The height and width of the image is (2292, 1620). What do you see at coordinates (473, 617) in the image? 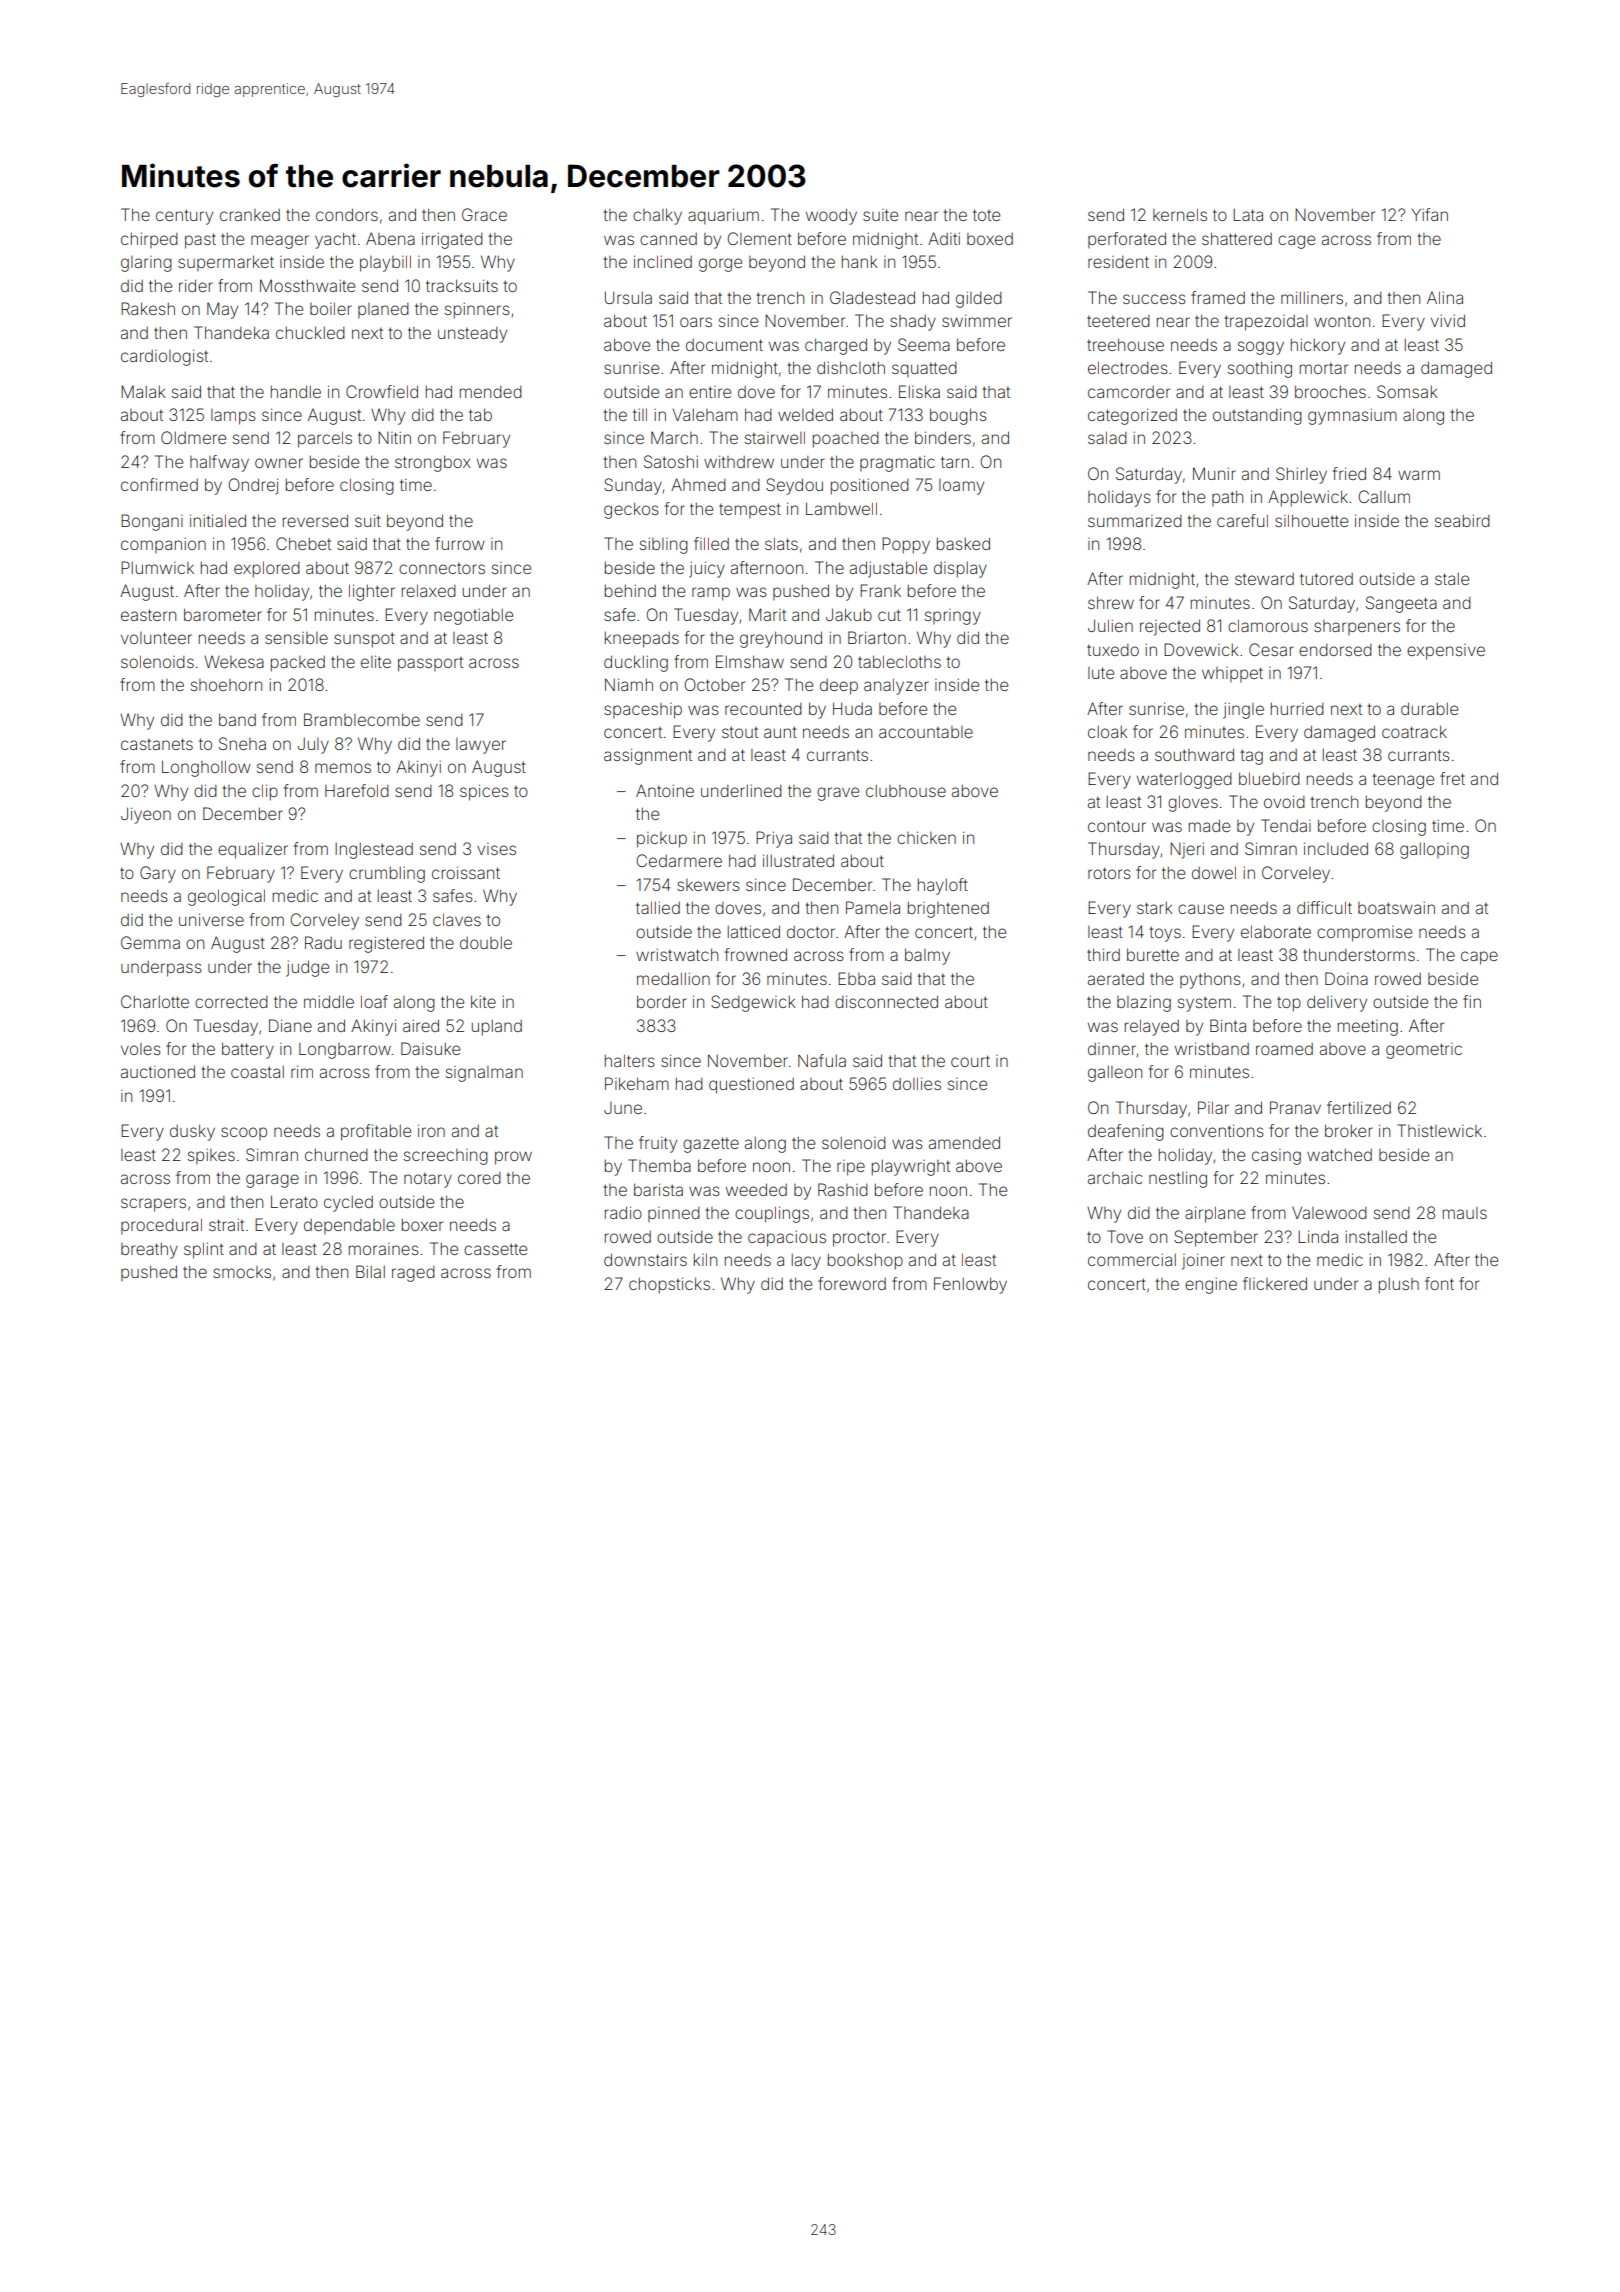
I see `negotiable` at bounding box center [473, 617].
